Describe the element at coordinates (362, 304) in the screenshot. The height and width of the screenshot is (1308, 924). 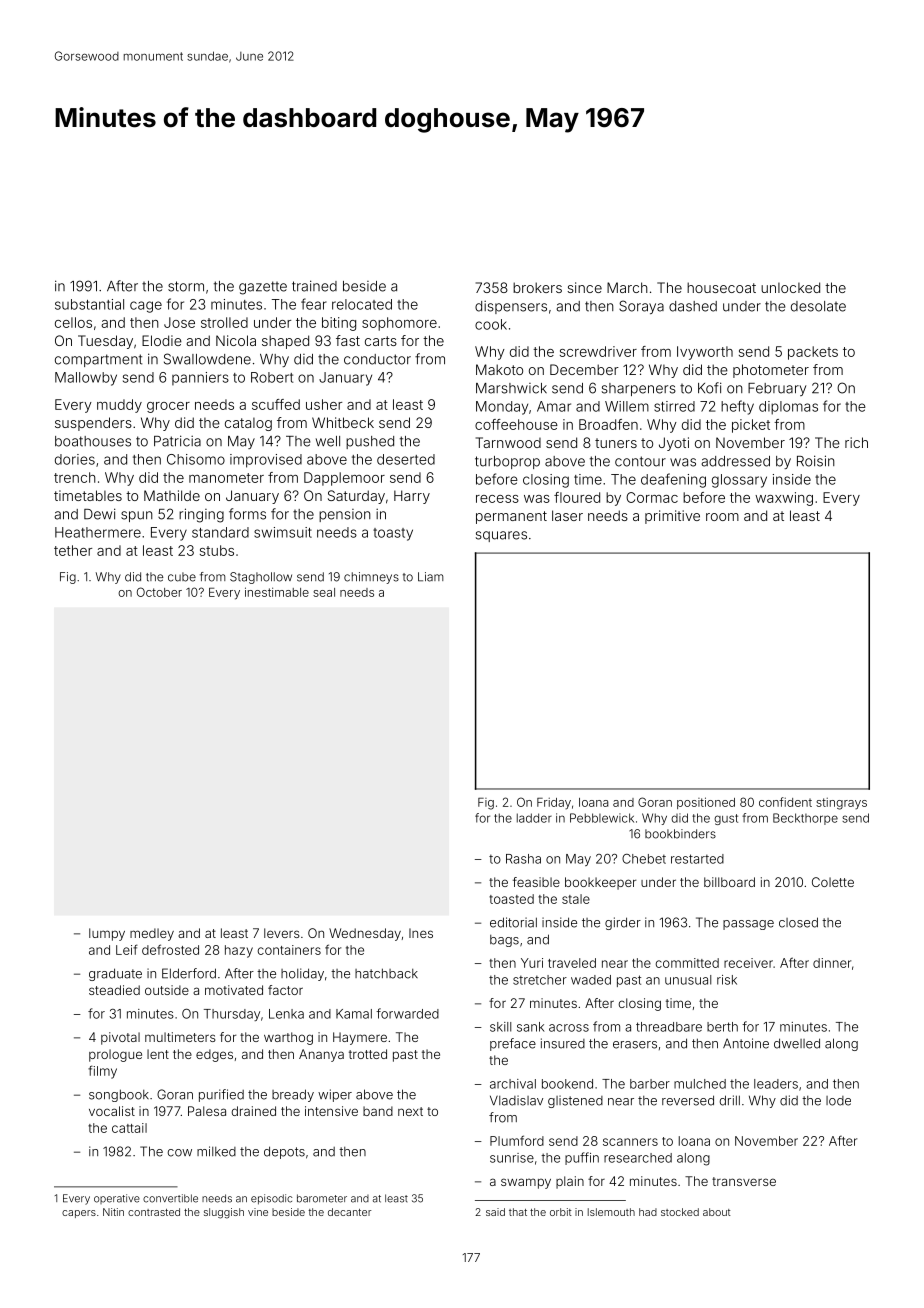
I see `relocated` at that location.
